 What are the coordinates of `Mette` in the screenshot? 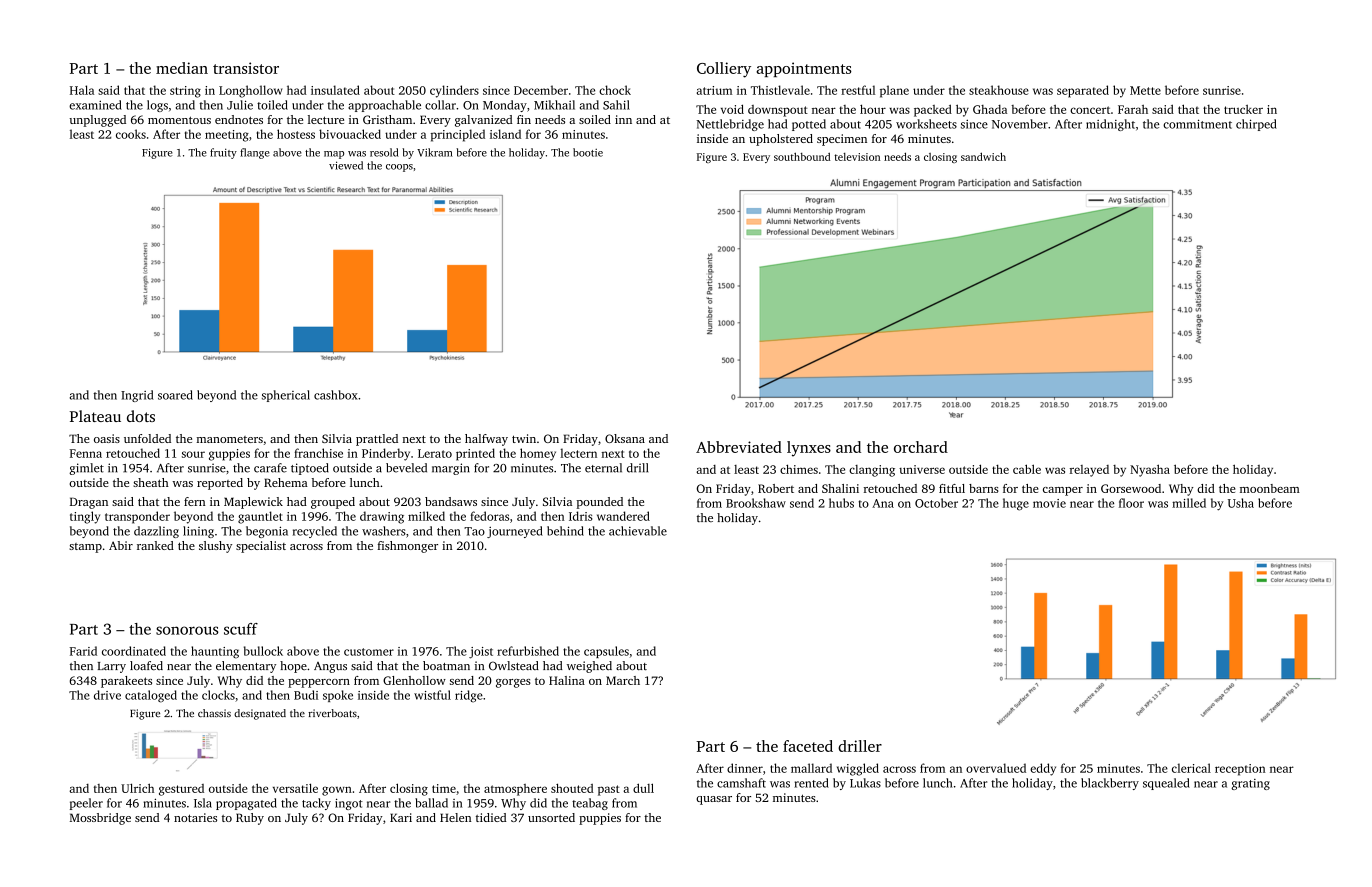 It's located at (1145, 90).
